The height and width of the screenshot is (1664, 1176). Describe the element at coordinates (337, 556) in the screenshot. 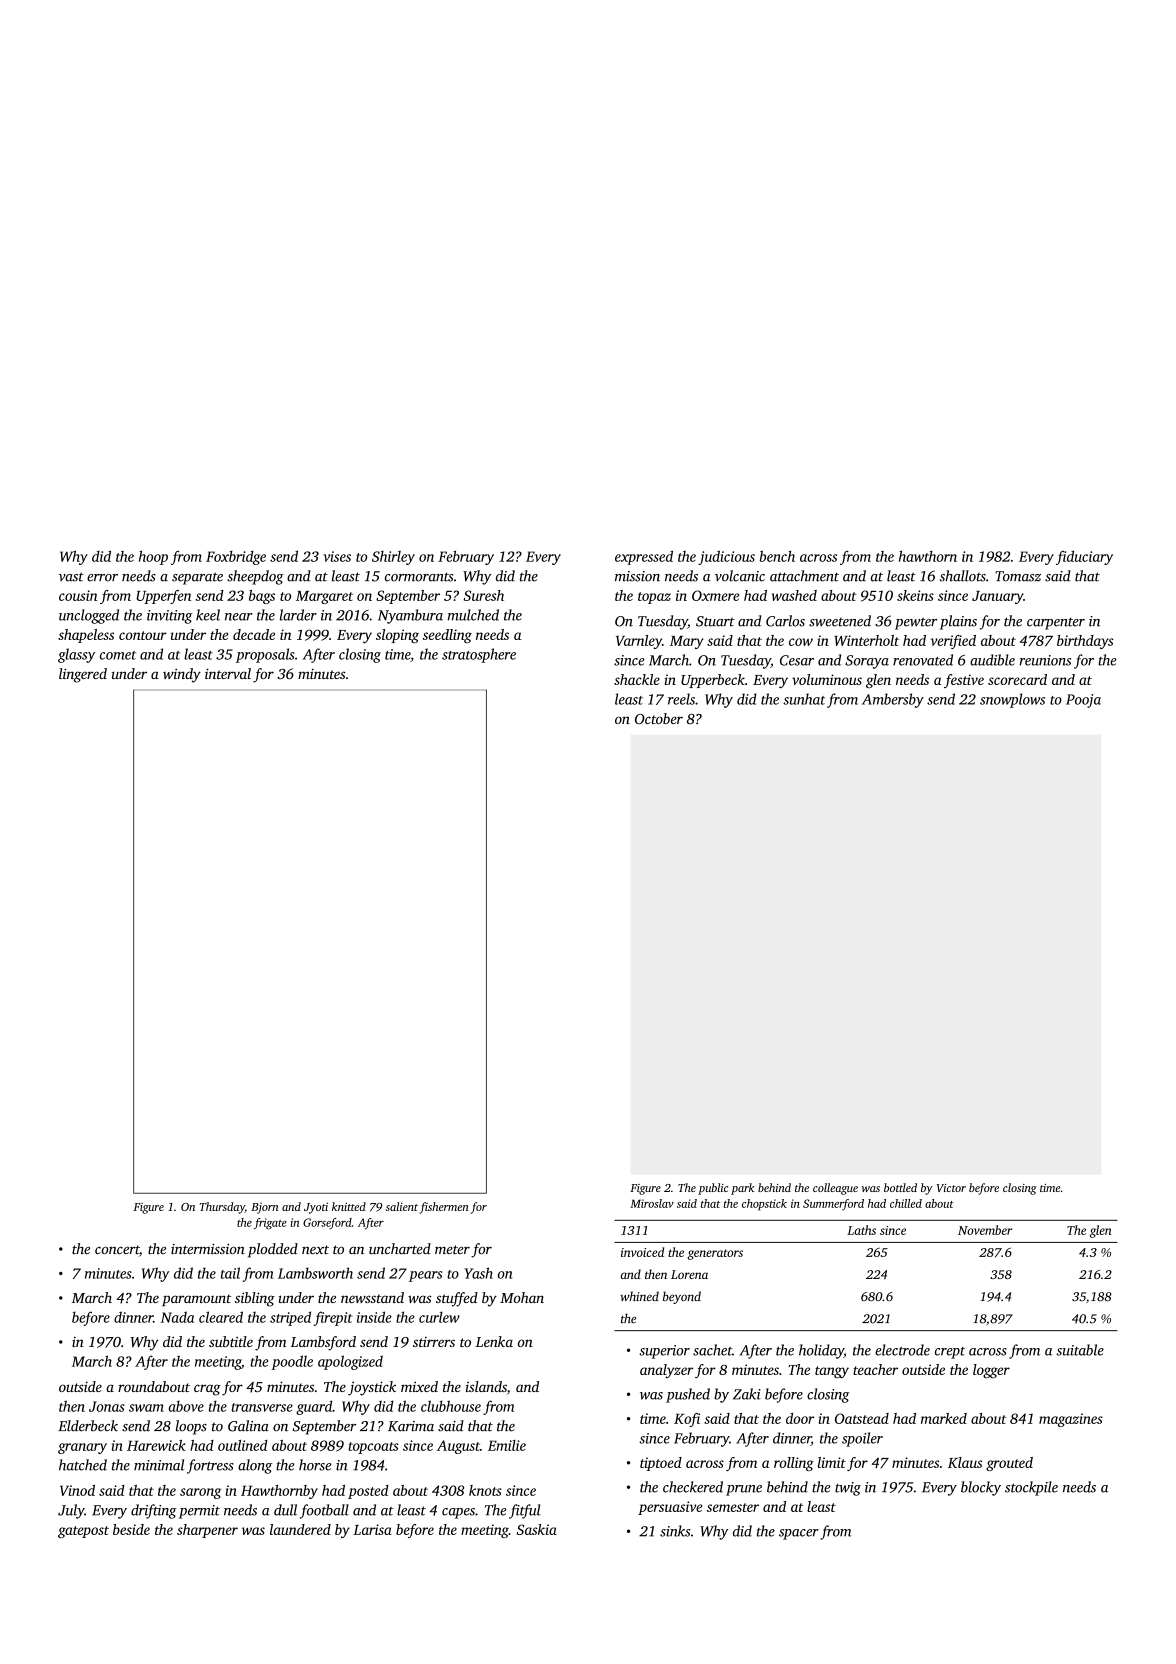

I see `vises` at that location.
